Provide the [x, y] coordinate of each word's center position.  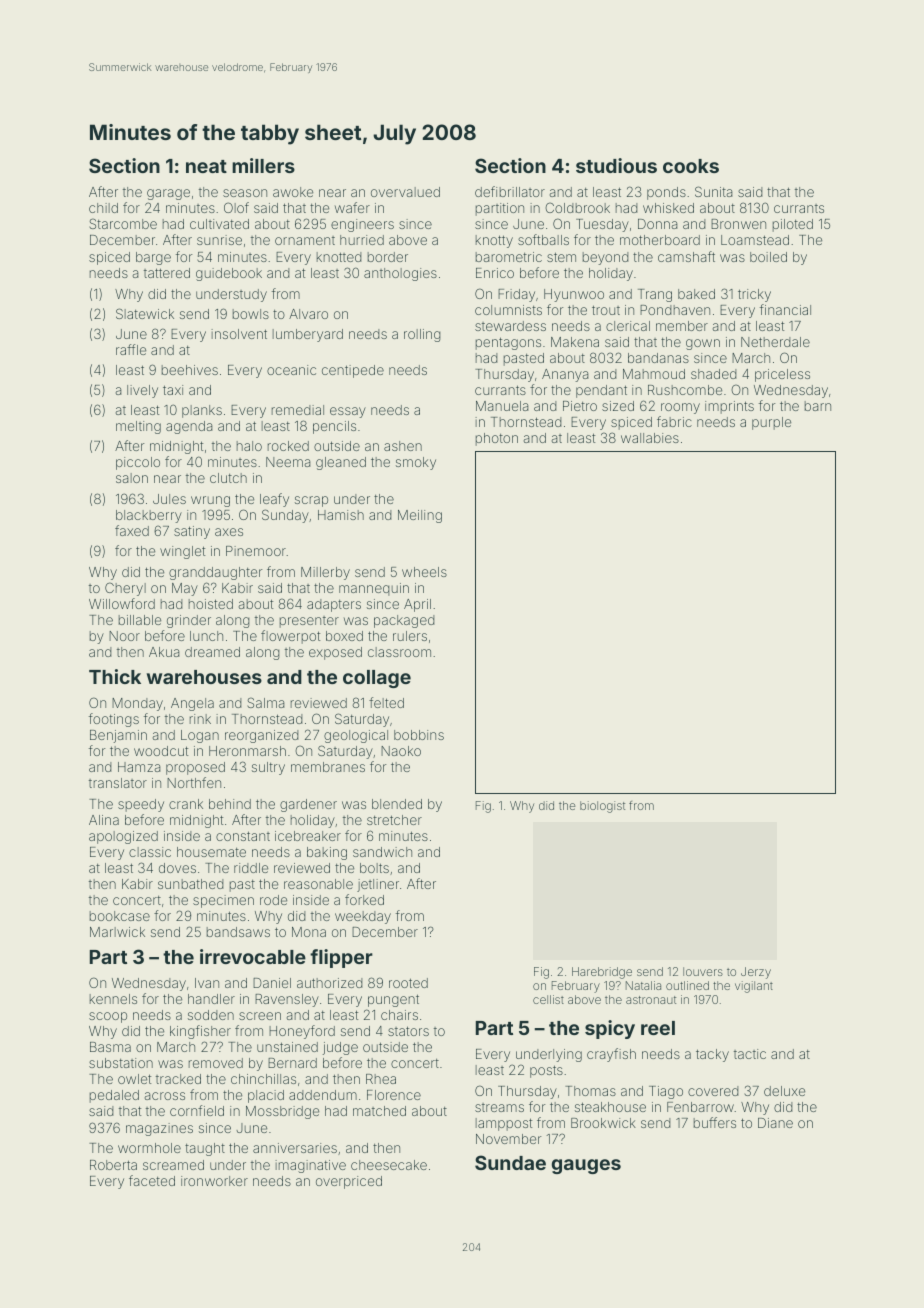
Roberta [113, 1165]
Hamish [341, 515]
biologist [602, 807]
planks [202, 411]
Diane [775, 1123]
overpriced [349, 1182]
